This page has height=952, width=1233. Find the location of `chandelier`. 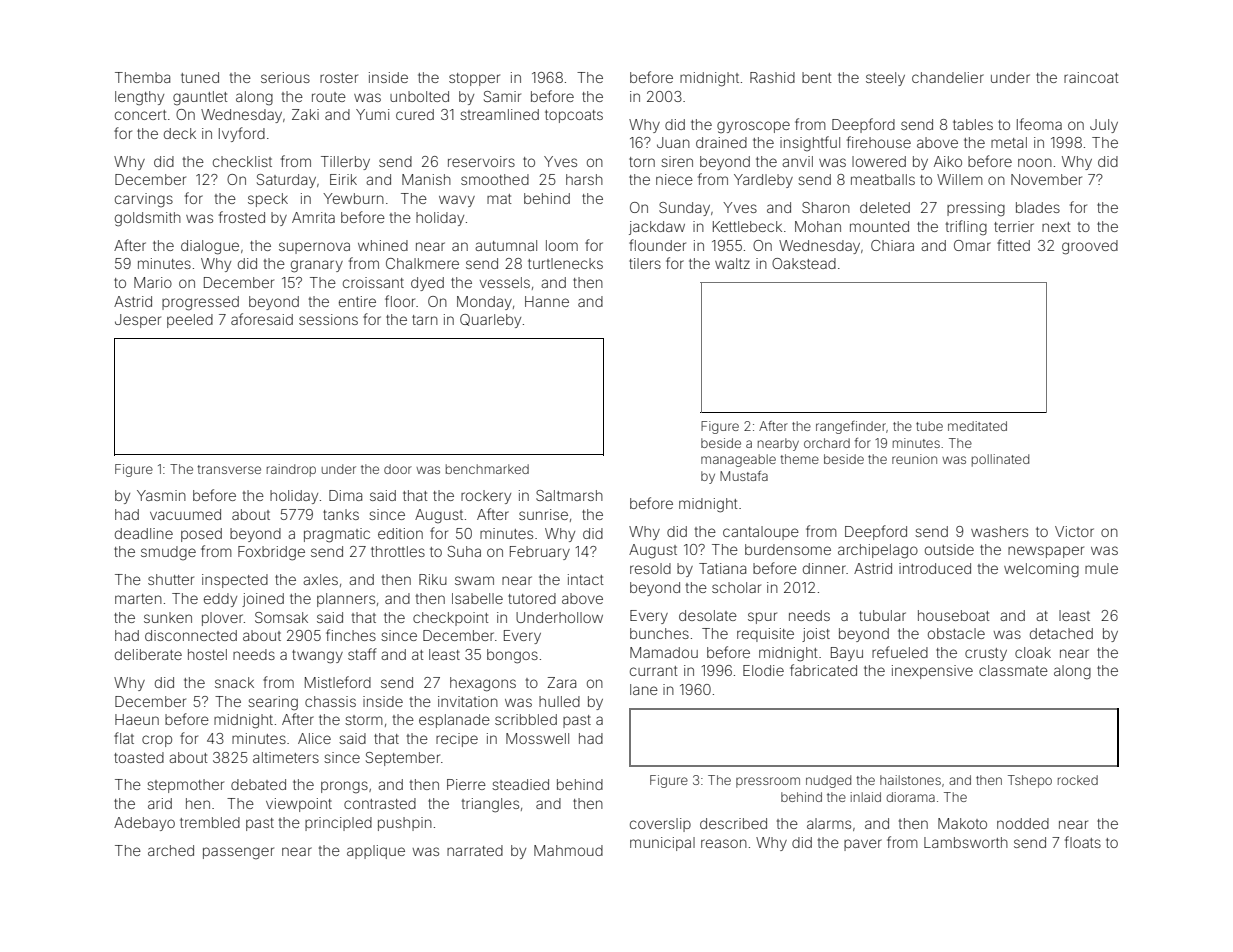

chandelier is located at coordinates (948, 77).
